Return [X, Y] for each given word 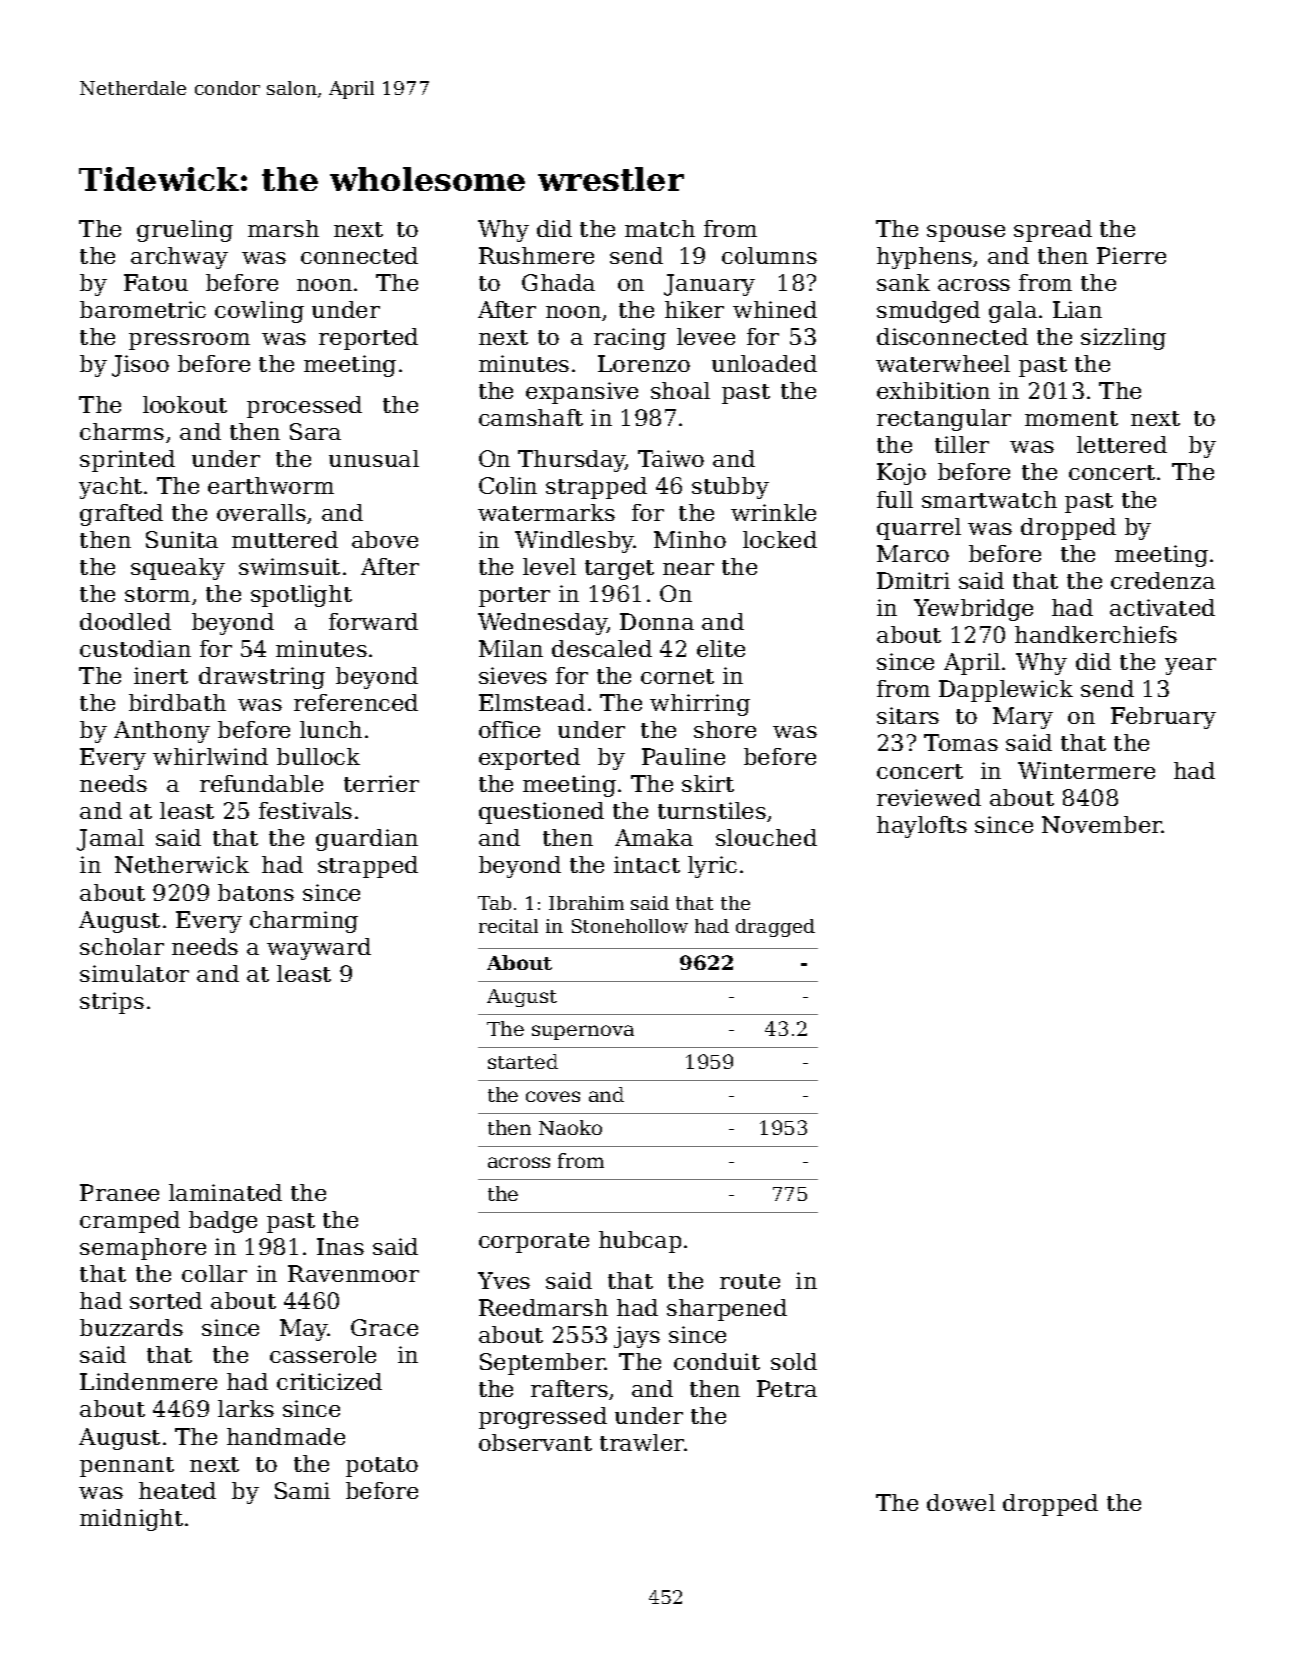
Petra [787, 1388]
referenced [356, 702]
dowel [961, 1502]
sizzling [1123, 339]
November [1102, 824]
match [660, 228]
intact [647, 864]
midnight [131, 1520]
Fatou [156, 282]
